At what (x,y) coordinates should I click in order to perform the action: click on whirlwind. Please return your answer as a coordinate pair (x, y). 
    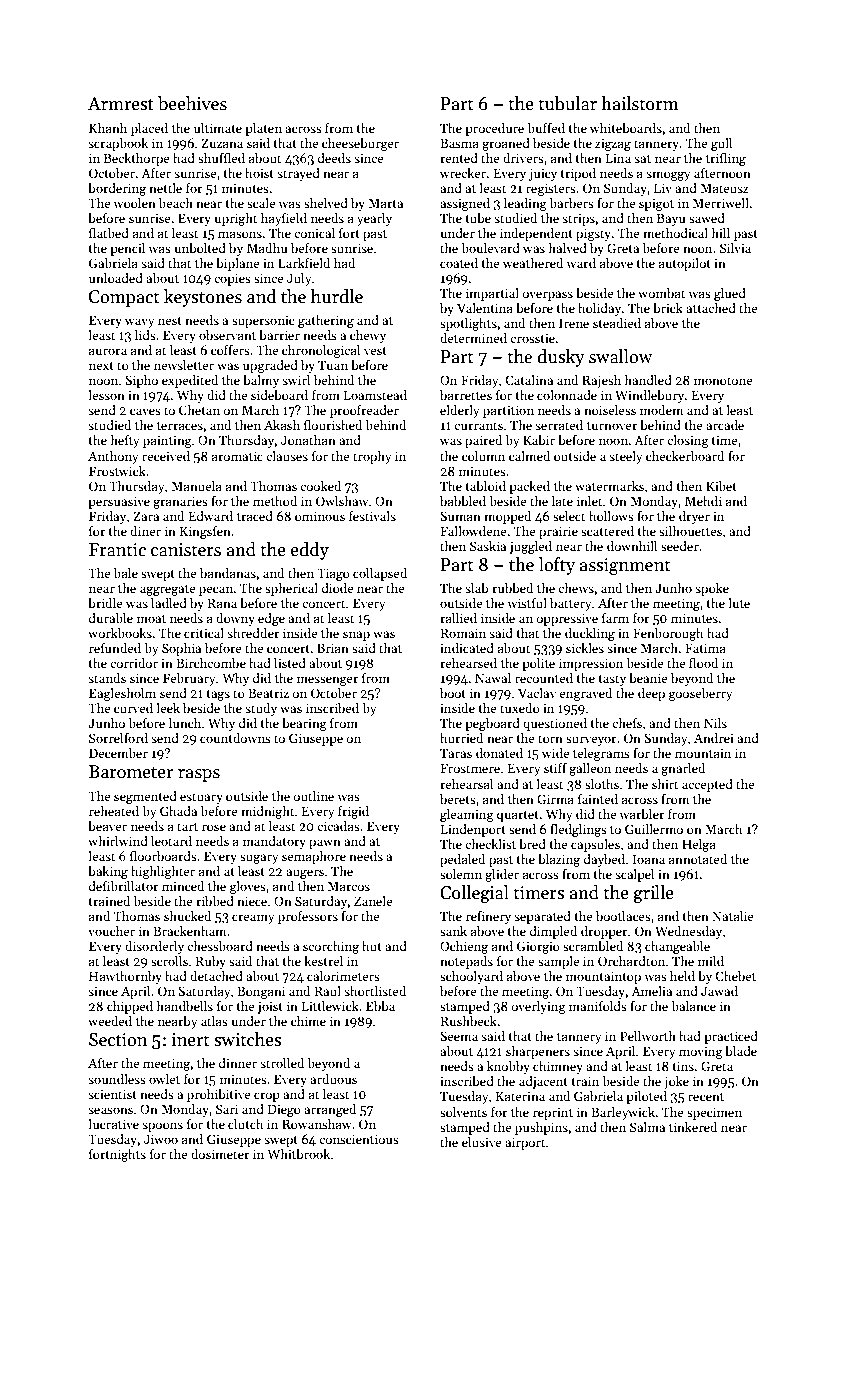
    Looking at the image, I should click on (118, 841).
